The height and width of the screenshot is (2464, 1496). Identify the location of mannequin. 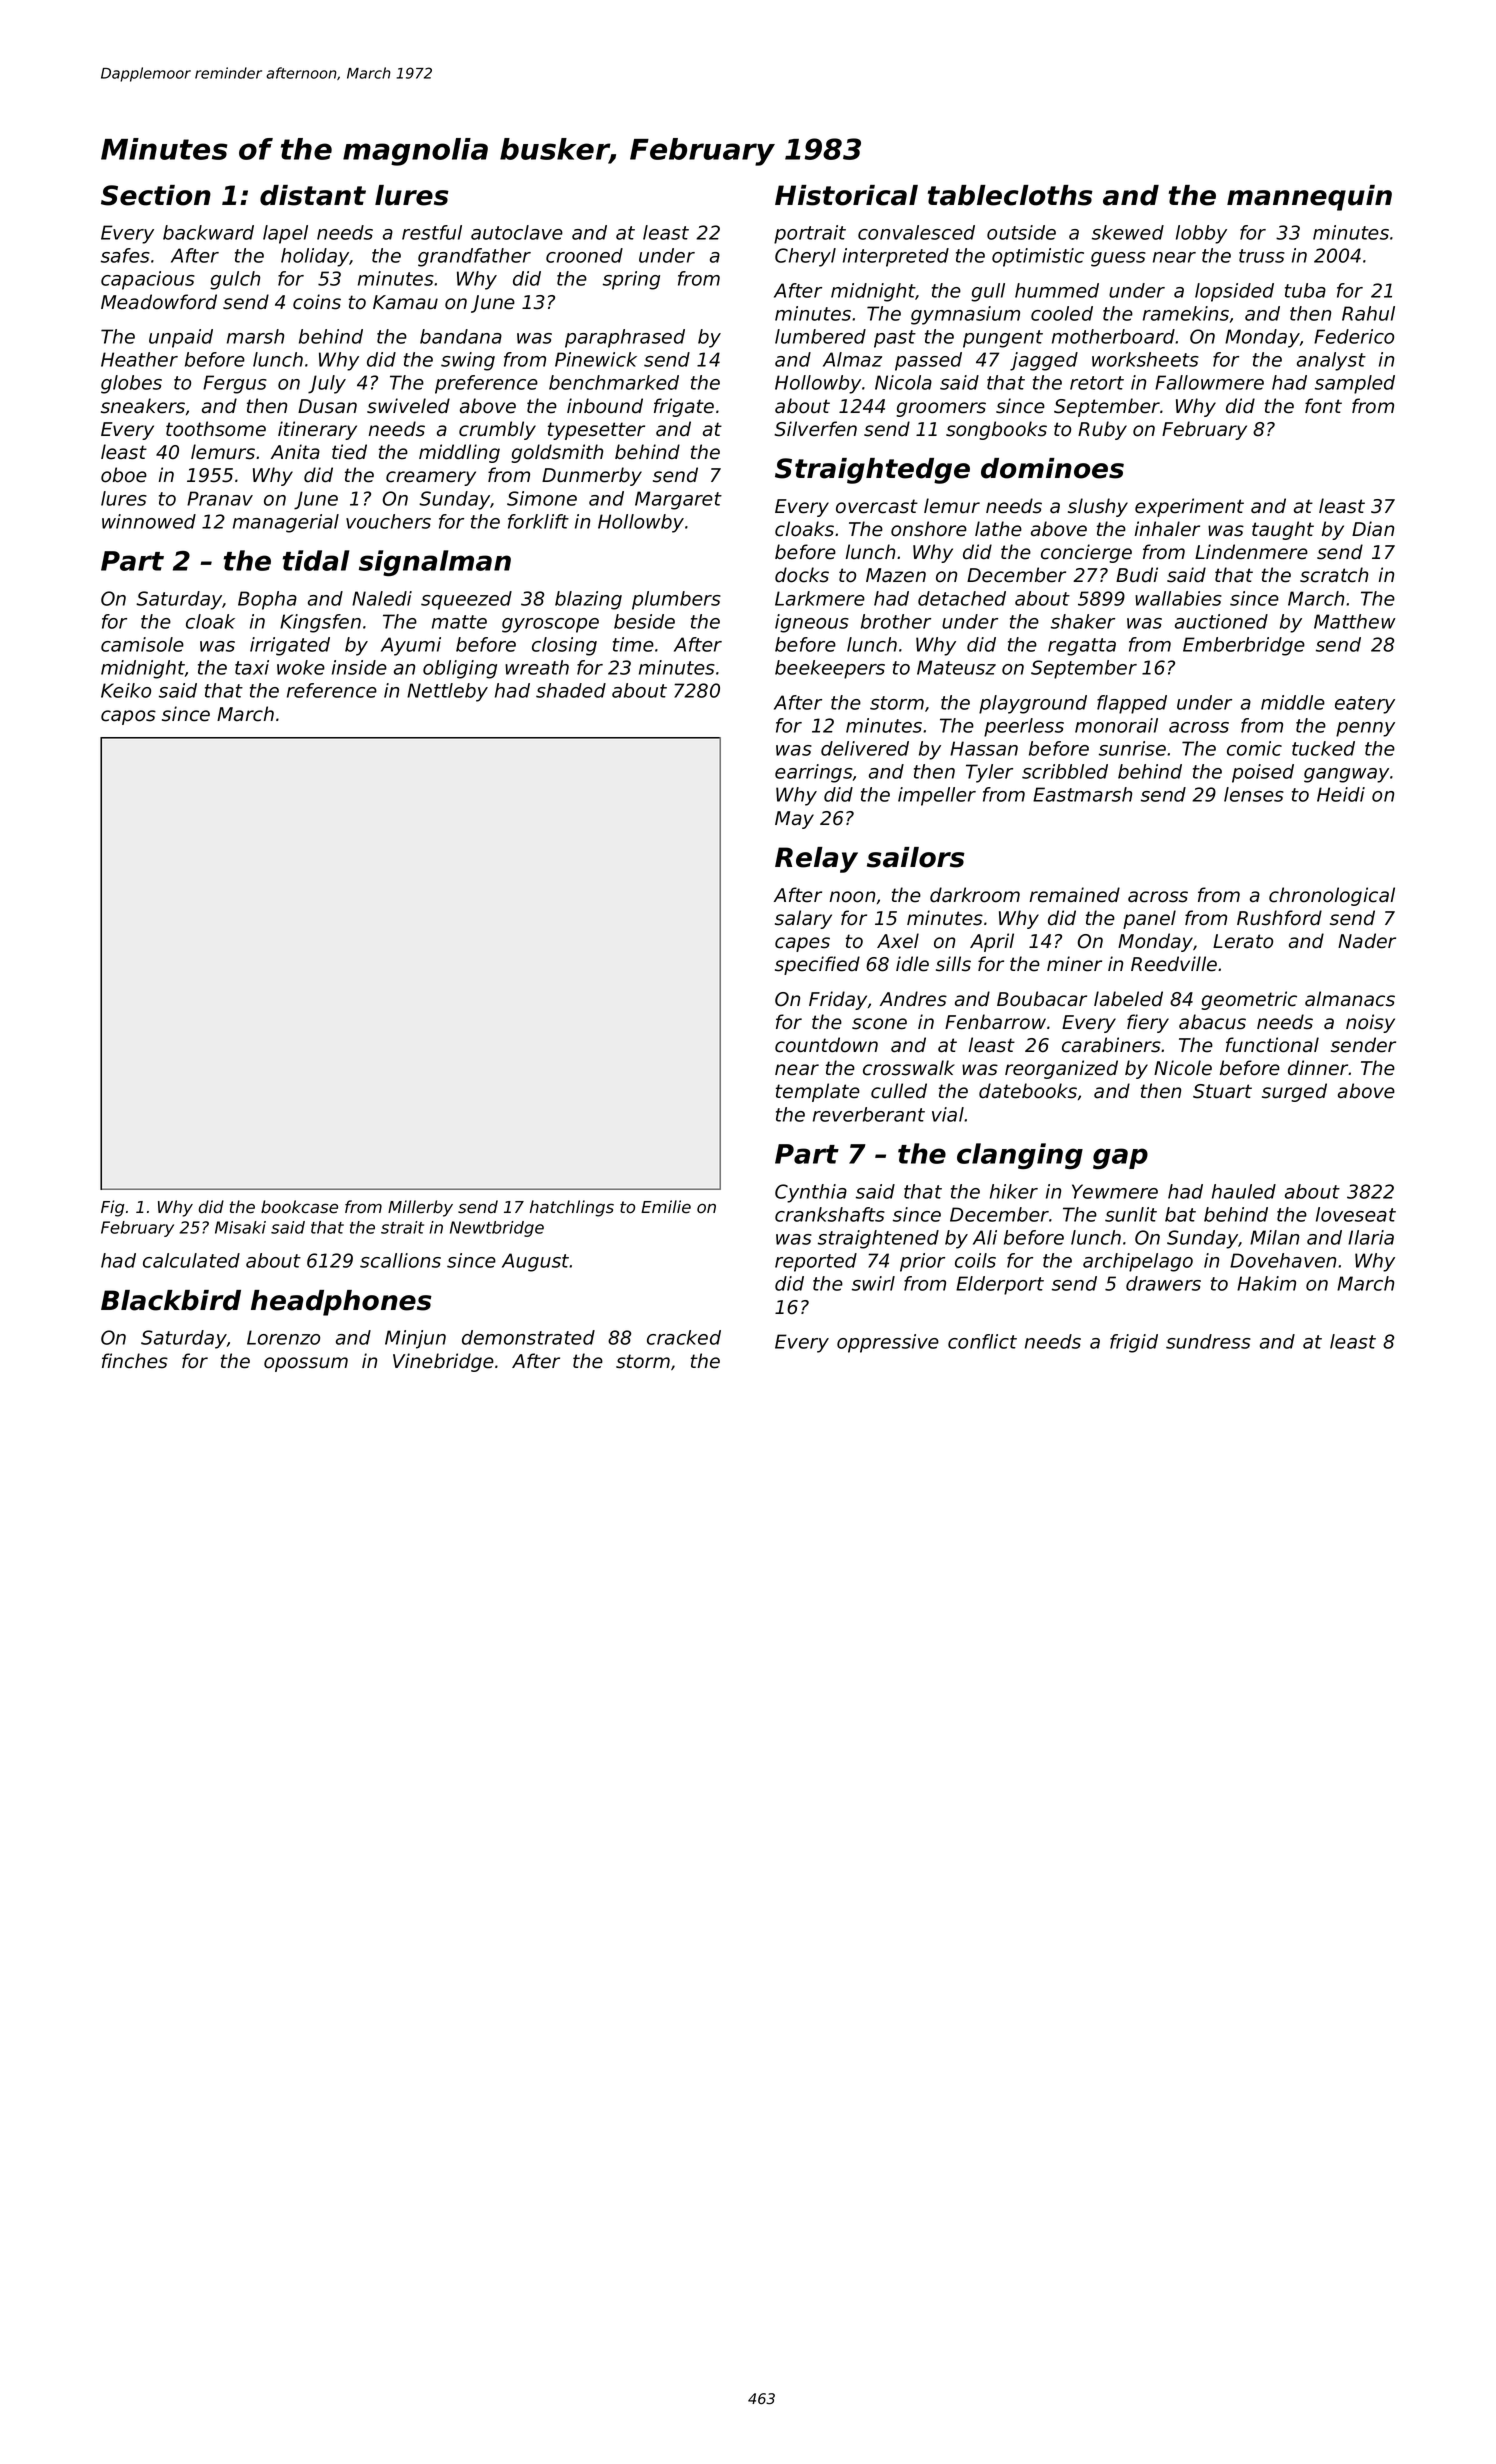
(1309, 198).
